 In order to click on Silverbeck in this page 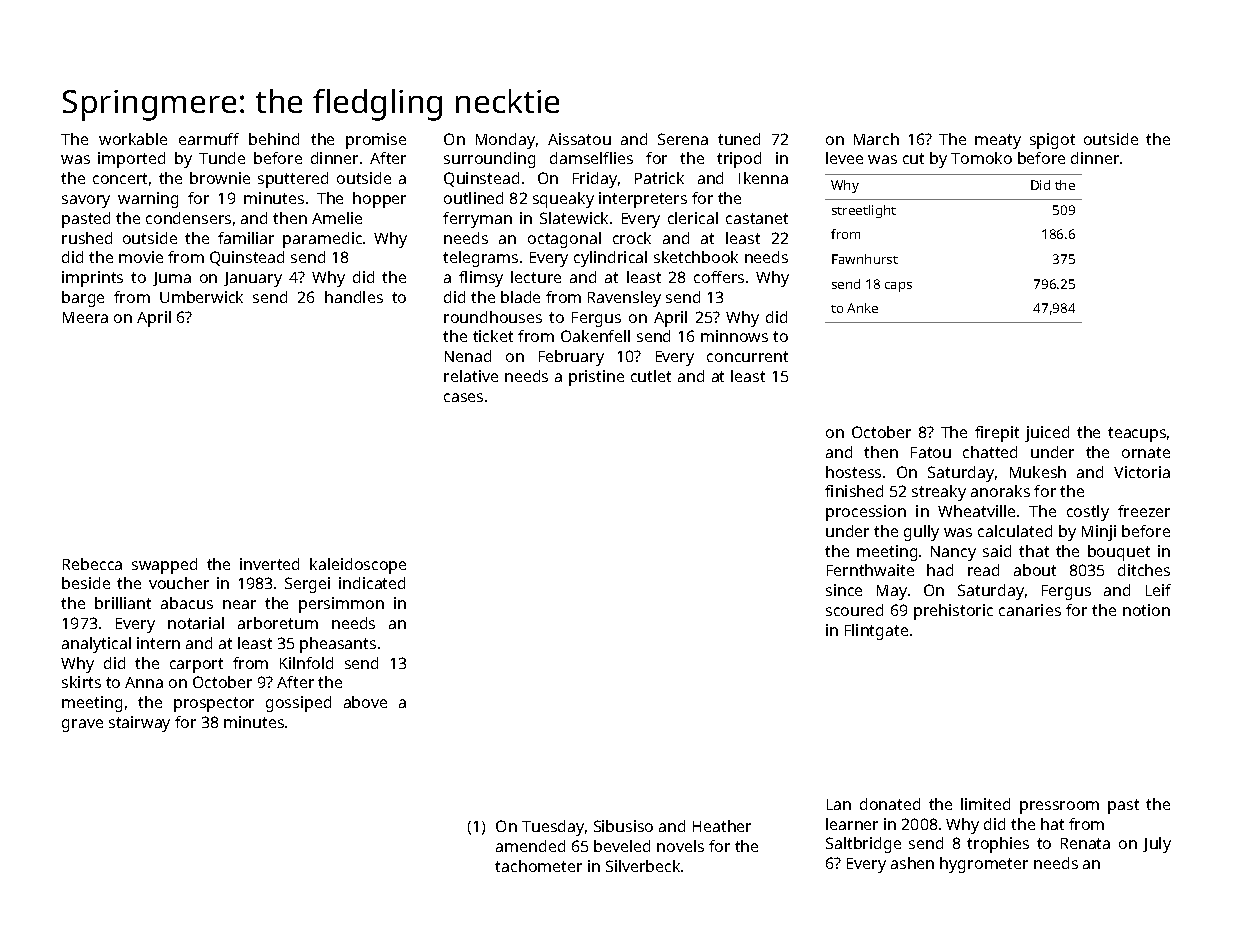, I will do `click(643, 866)`.
